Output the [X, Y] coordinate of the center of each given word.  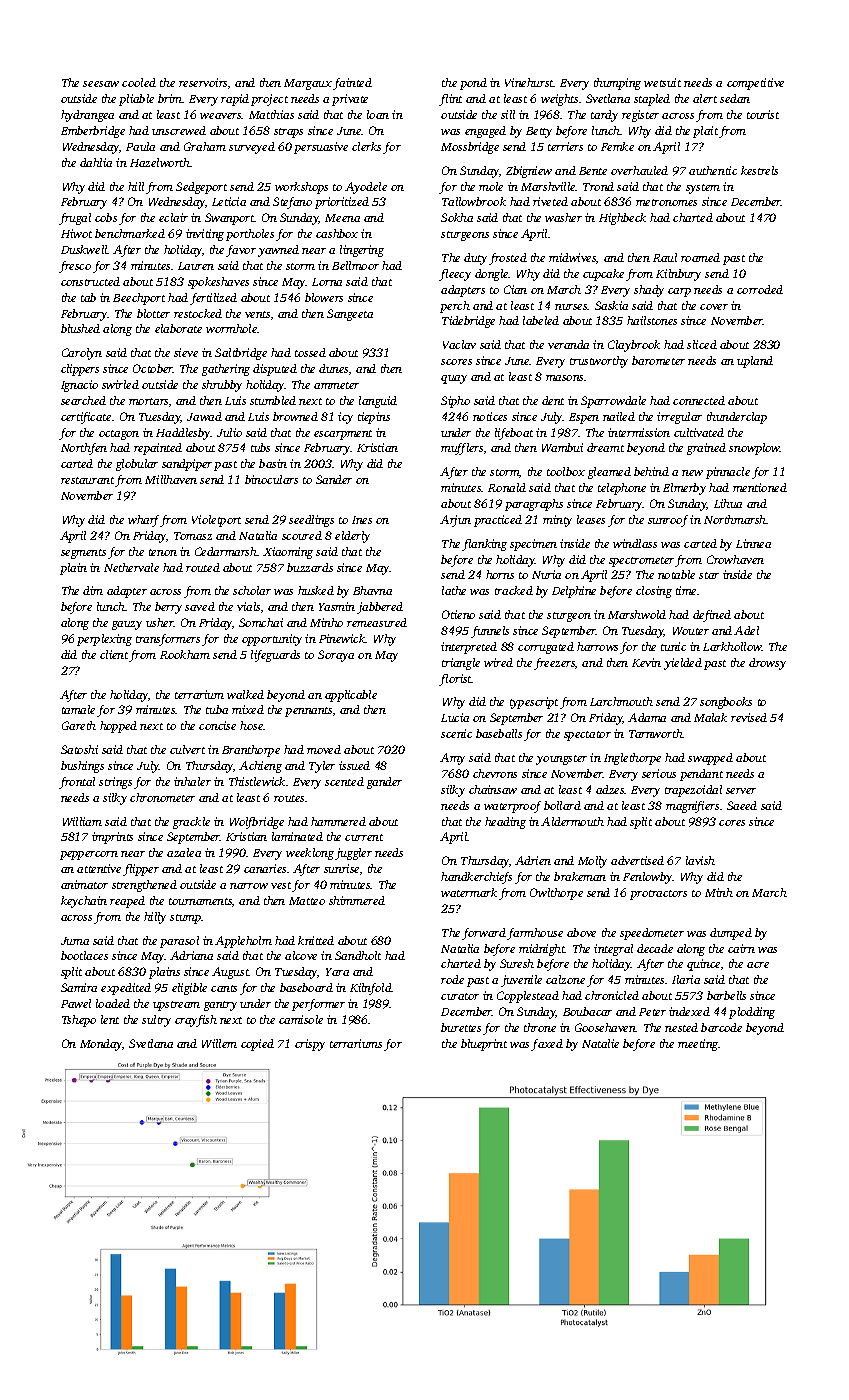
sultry [156, 1021]
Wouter [691, 631]
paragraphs [534, 505]
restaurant [87, 480]
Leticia [229, 201]
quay [454, 379]
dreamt [605, 447]
